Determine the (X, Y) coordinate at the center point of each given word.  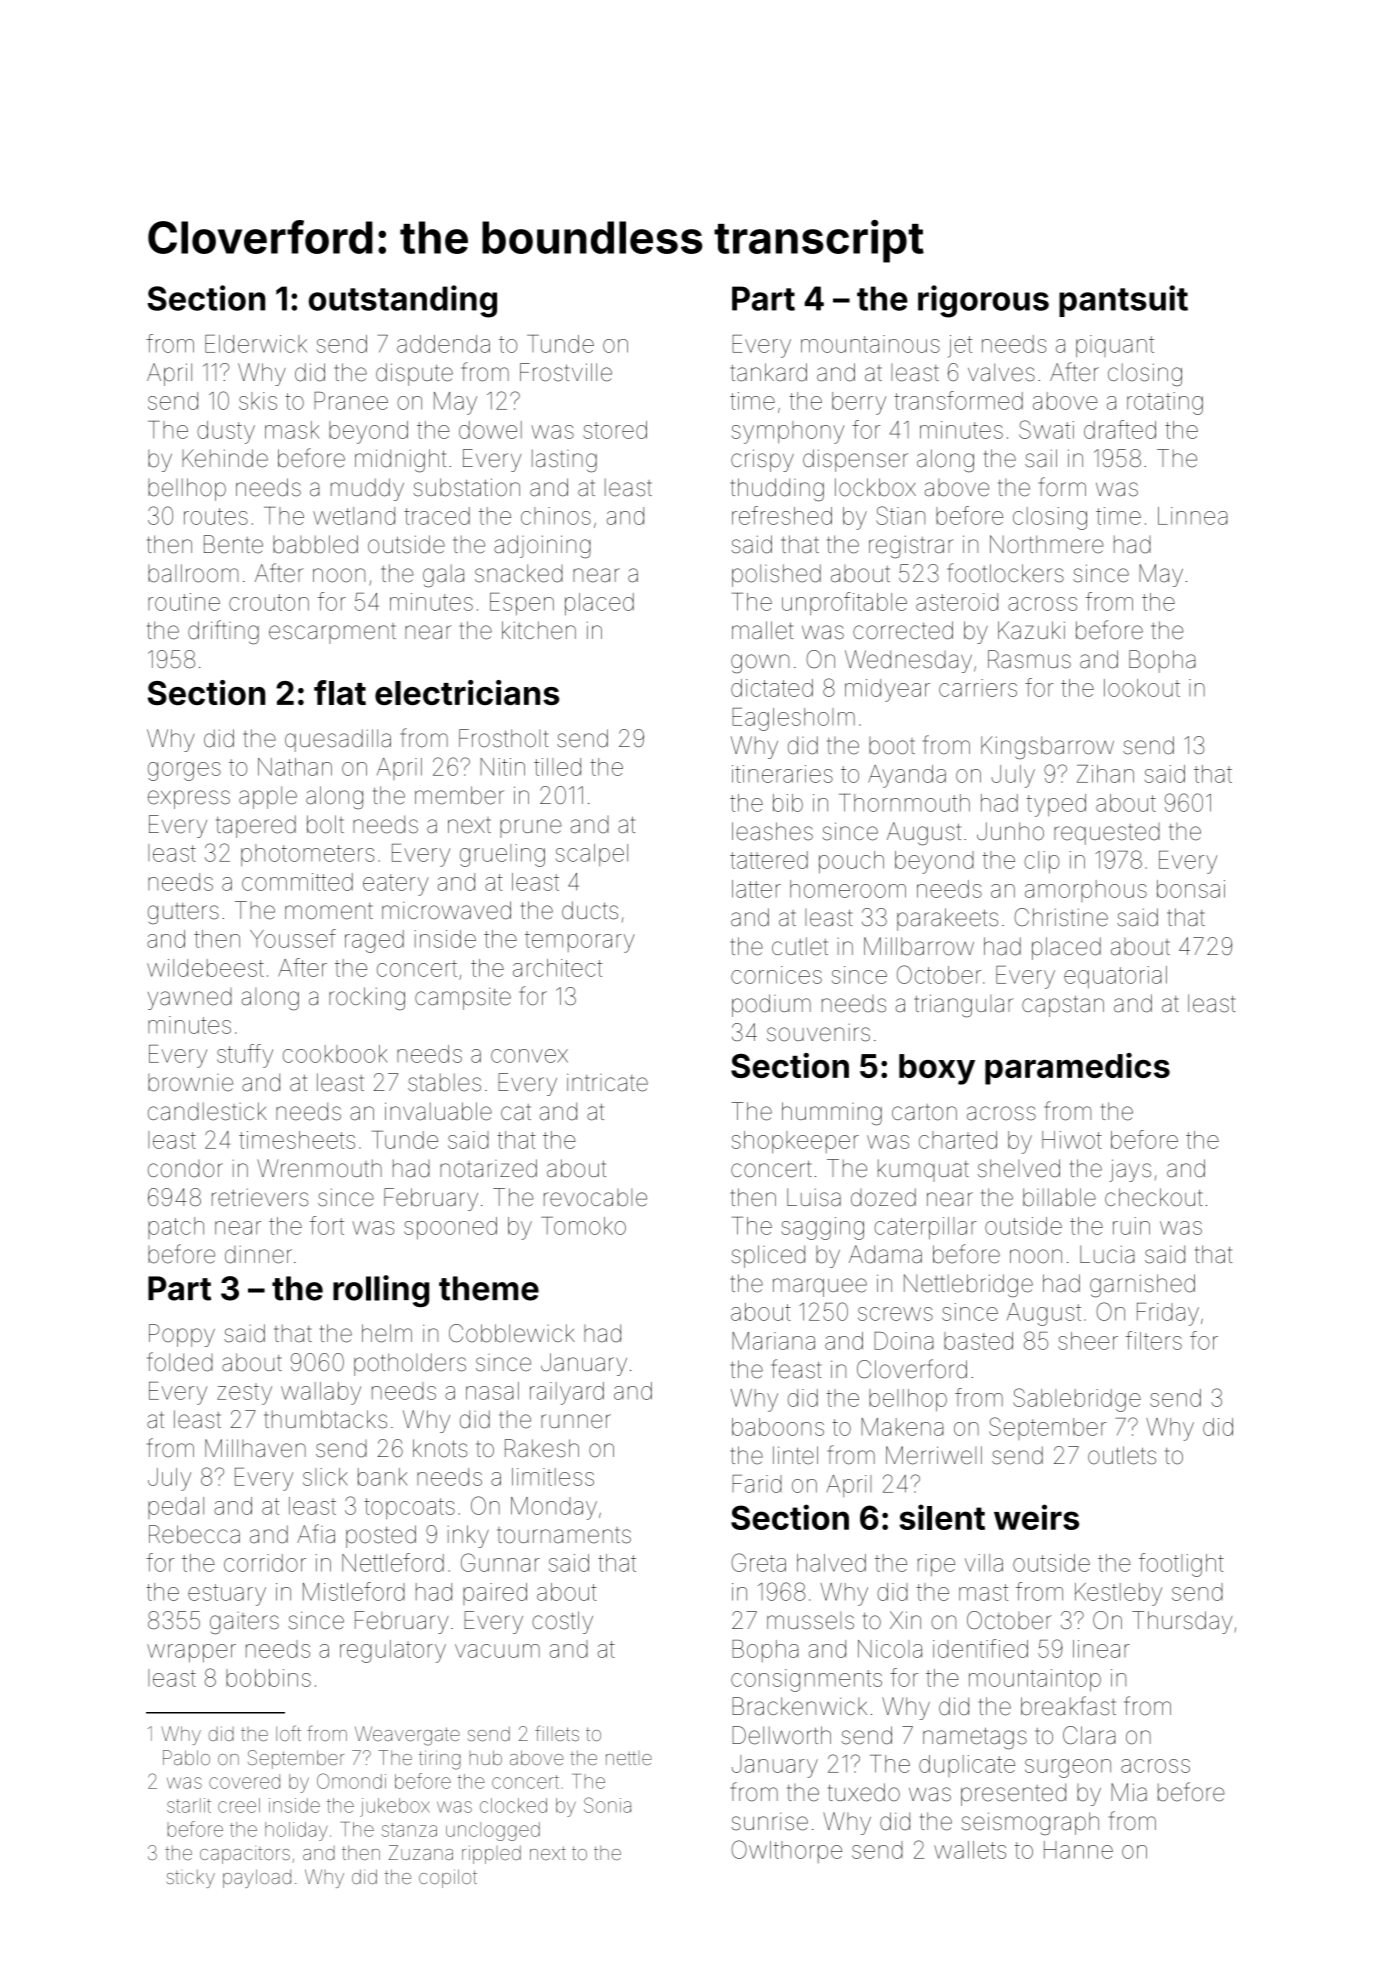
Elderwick (256, 344)
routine (184, 602)
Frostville (566, 372)
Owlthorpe (786, 1851)
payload (257, 1878)
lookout (1142, 688)
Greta (758, 1562)
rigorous (983, 301)
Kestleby (1118, 1594)
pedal (176, 1508)
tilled (557, 767)
